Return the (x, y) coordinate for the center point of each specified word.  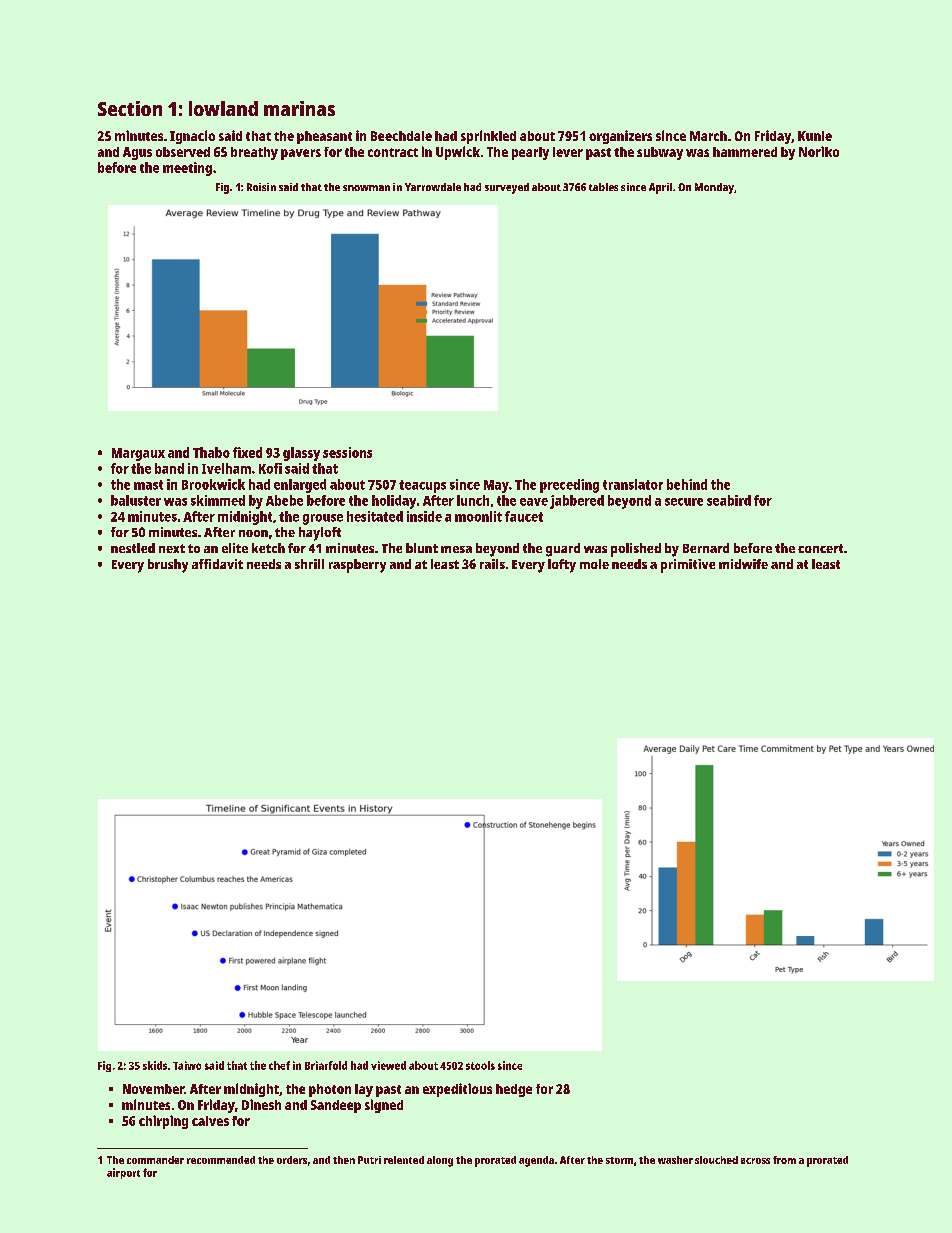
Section (130, 108)
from (784, 1160)
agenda (536, 1161)
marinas (299, 108)
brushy (168, 566)
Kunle (815, 136)
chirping (163, 1122)
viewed (388, 1065)
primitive (688, 566)
